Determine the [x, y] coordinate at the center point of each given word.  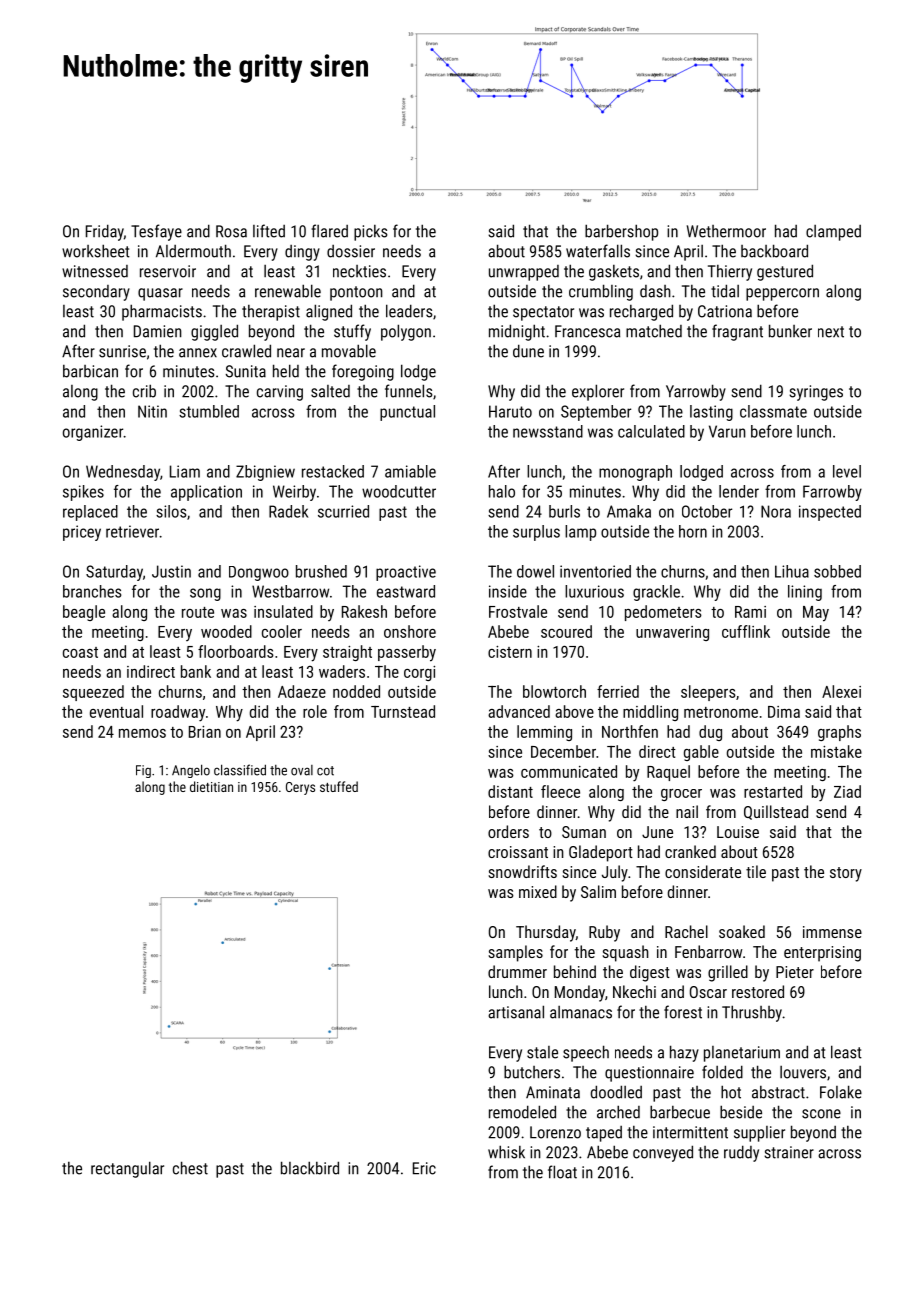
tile [756, 871]
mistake [836, 751]
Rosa [231, 231]
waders [342, 671]
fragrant [737, 332]
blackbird [310, 1168]
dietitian [211, 786]
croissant [518, 852]
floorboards [236, 651]
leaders [409, 311]
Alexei [841, 691]
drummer [517, 971]
